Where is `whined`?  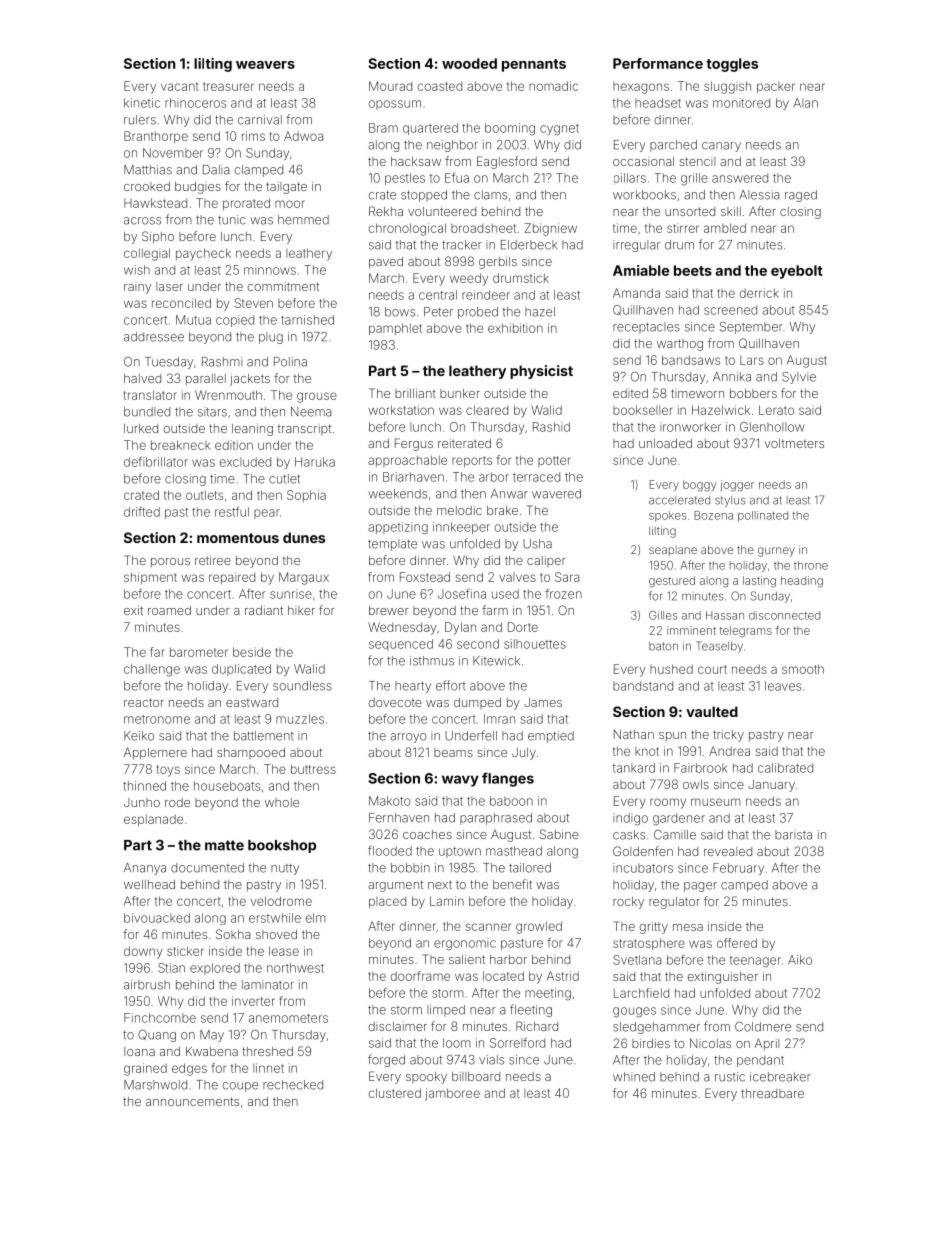 whined is located at coordinates (634, 1077).
